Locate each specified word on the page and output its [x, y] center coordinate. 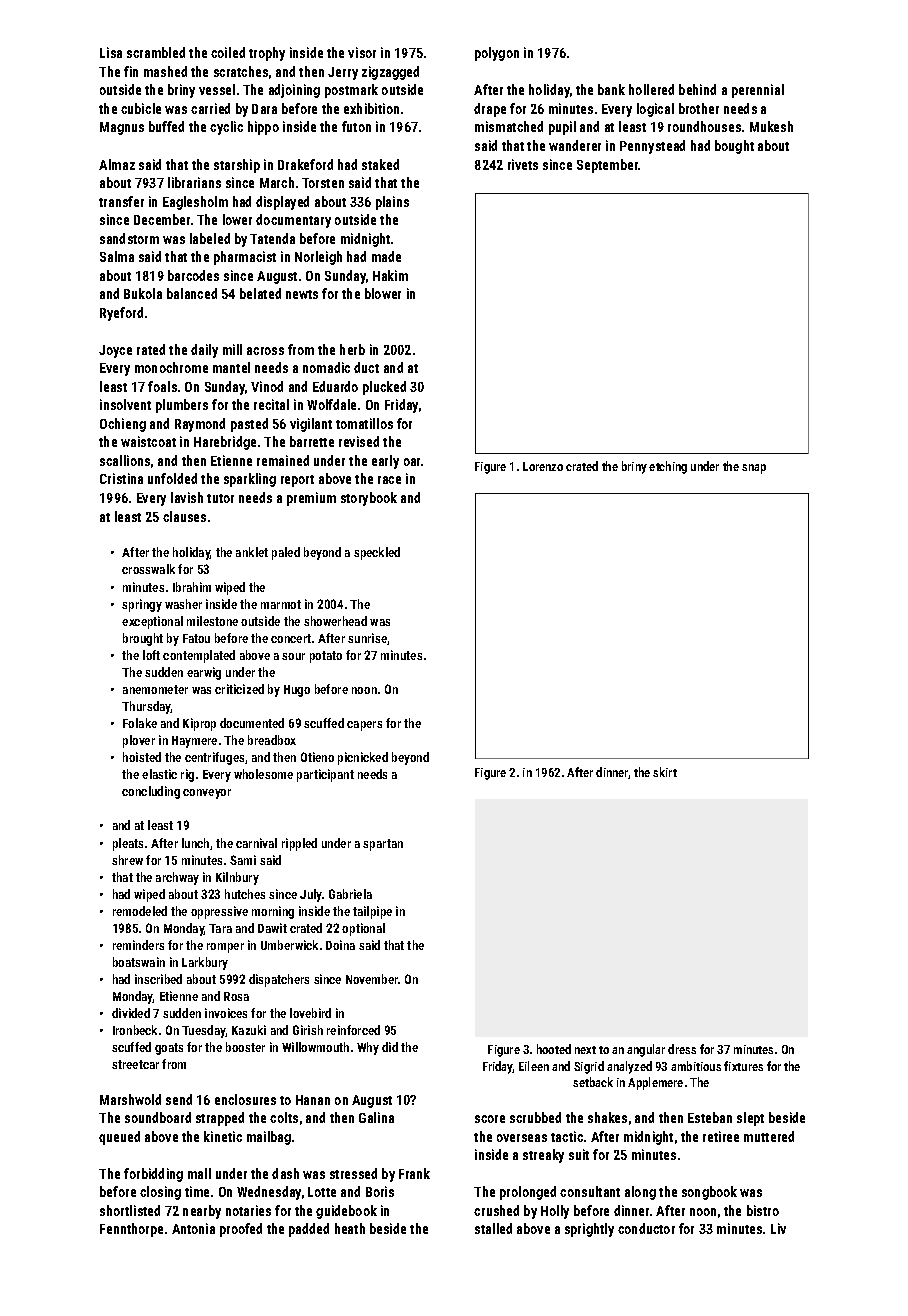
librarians [194, 182]
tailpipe [372, 912]
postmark [351, 91]
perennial [758, 91]
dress [682, 1049]
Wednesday [269, 1193]
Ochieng [123, 425]
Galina [376, 1117]
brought [143, 639]
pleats [128, 844]
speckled [377, 553]
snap [754, 469]
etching [668, 467]
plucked [384, 388]
